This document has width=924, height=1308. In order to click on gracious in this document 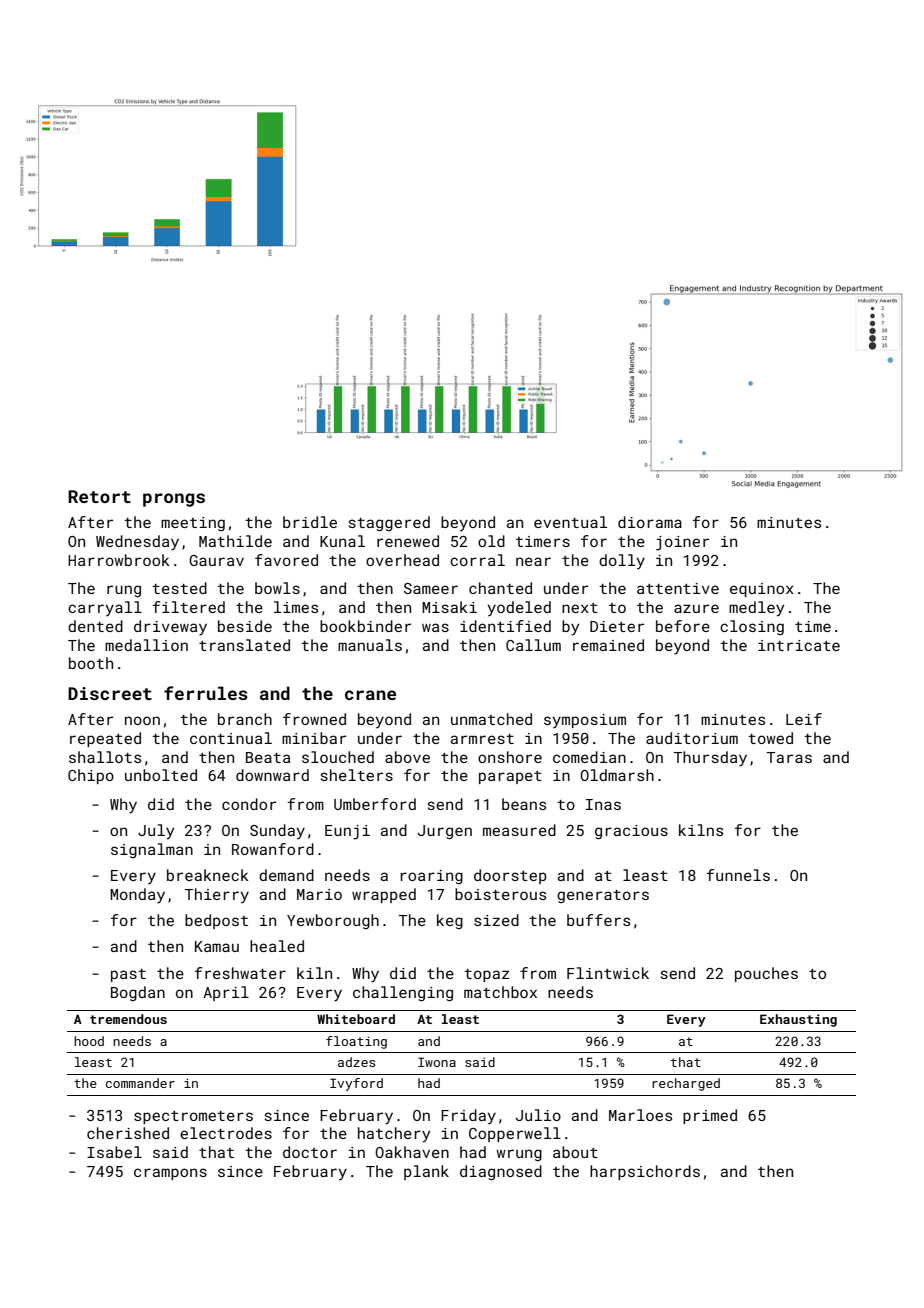, I will do `click(631, 832)`.
